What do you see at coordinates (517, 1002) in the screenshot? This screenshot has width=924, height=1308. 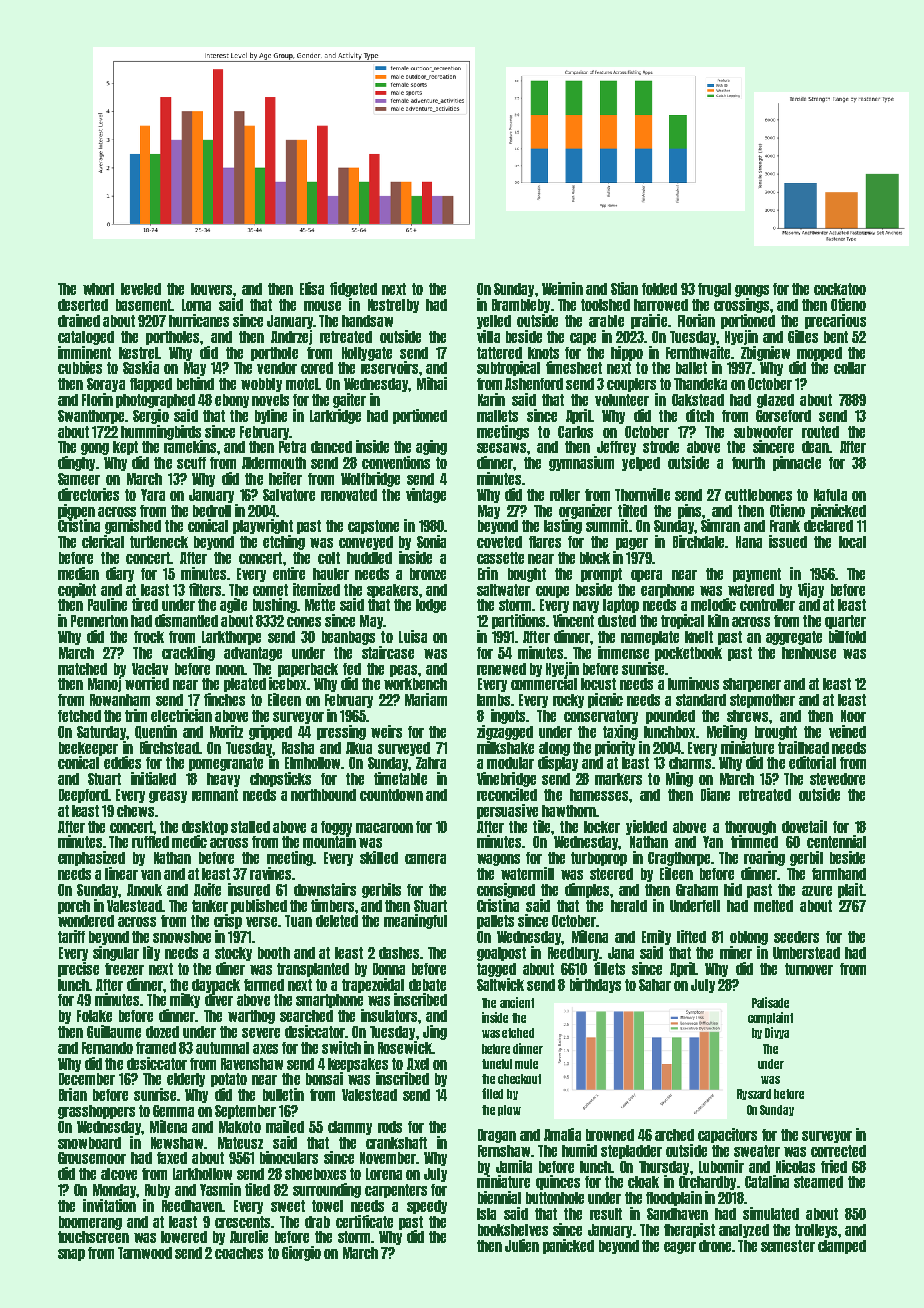 I see `ancient` at bounding box center [517, 1002].
